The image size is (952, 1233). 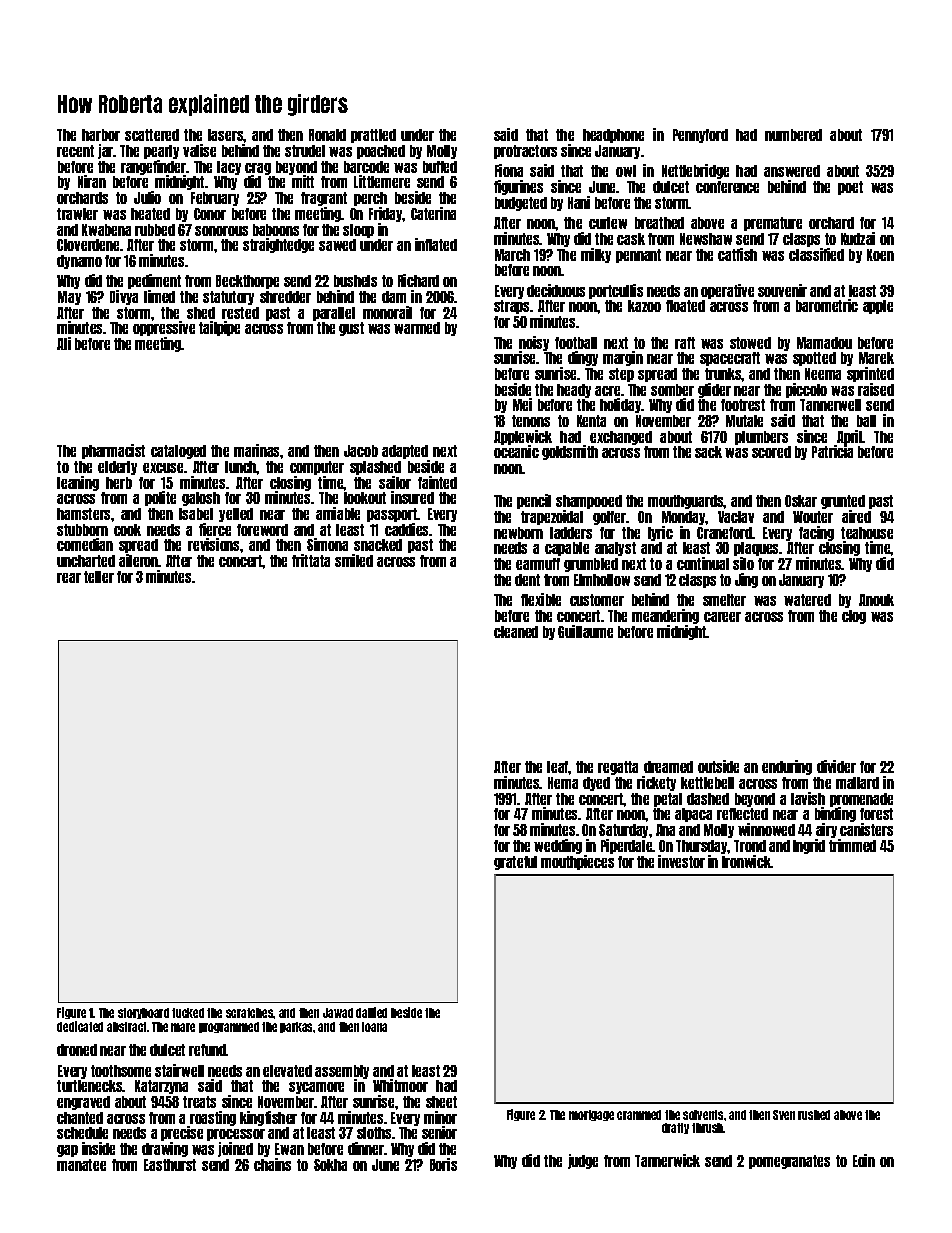 I want to click on smiled, so click(x=354, y=560).
